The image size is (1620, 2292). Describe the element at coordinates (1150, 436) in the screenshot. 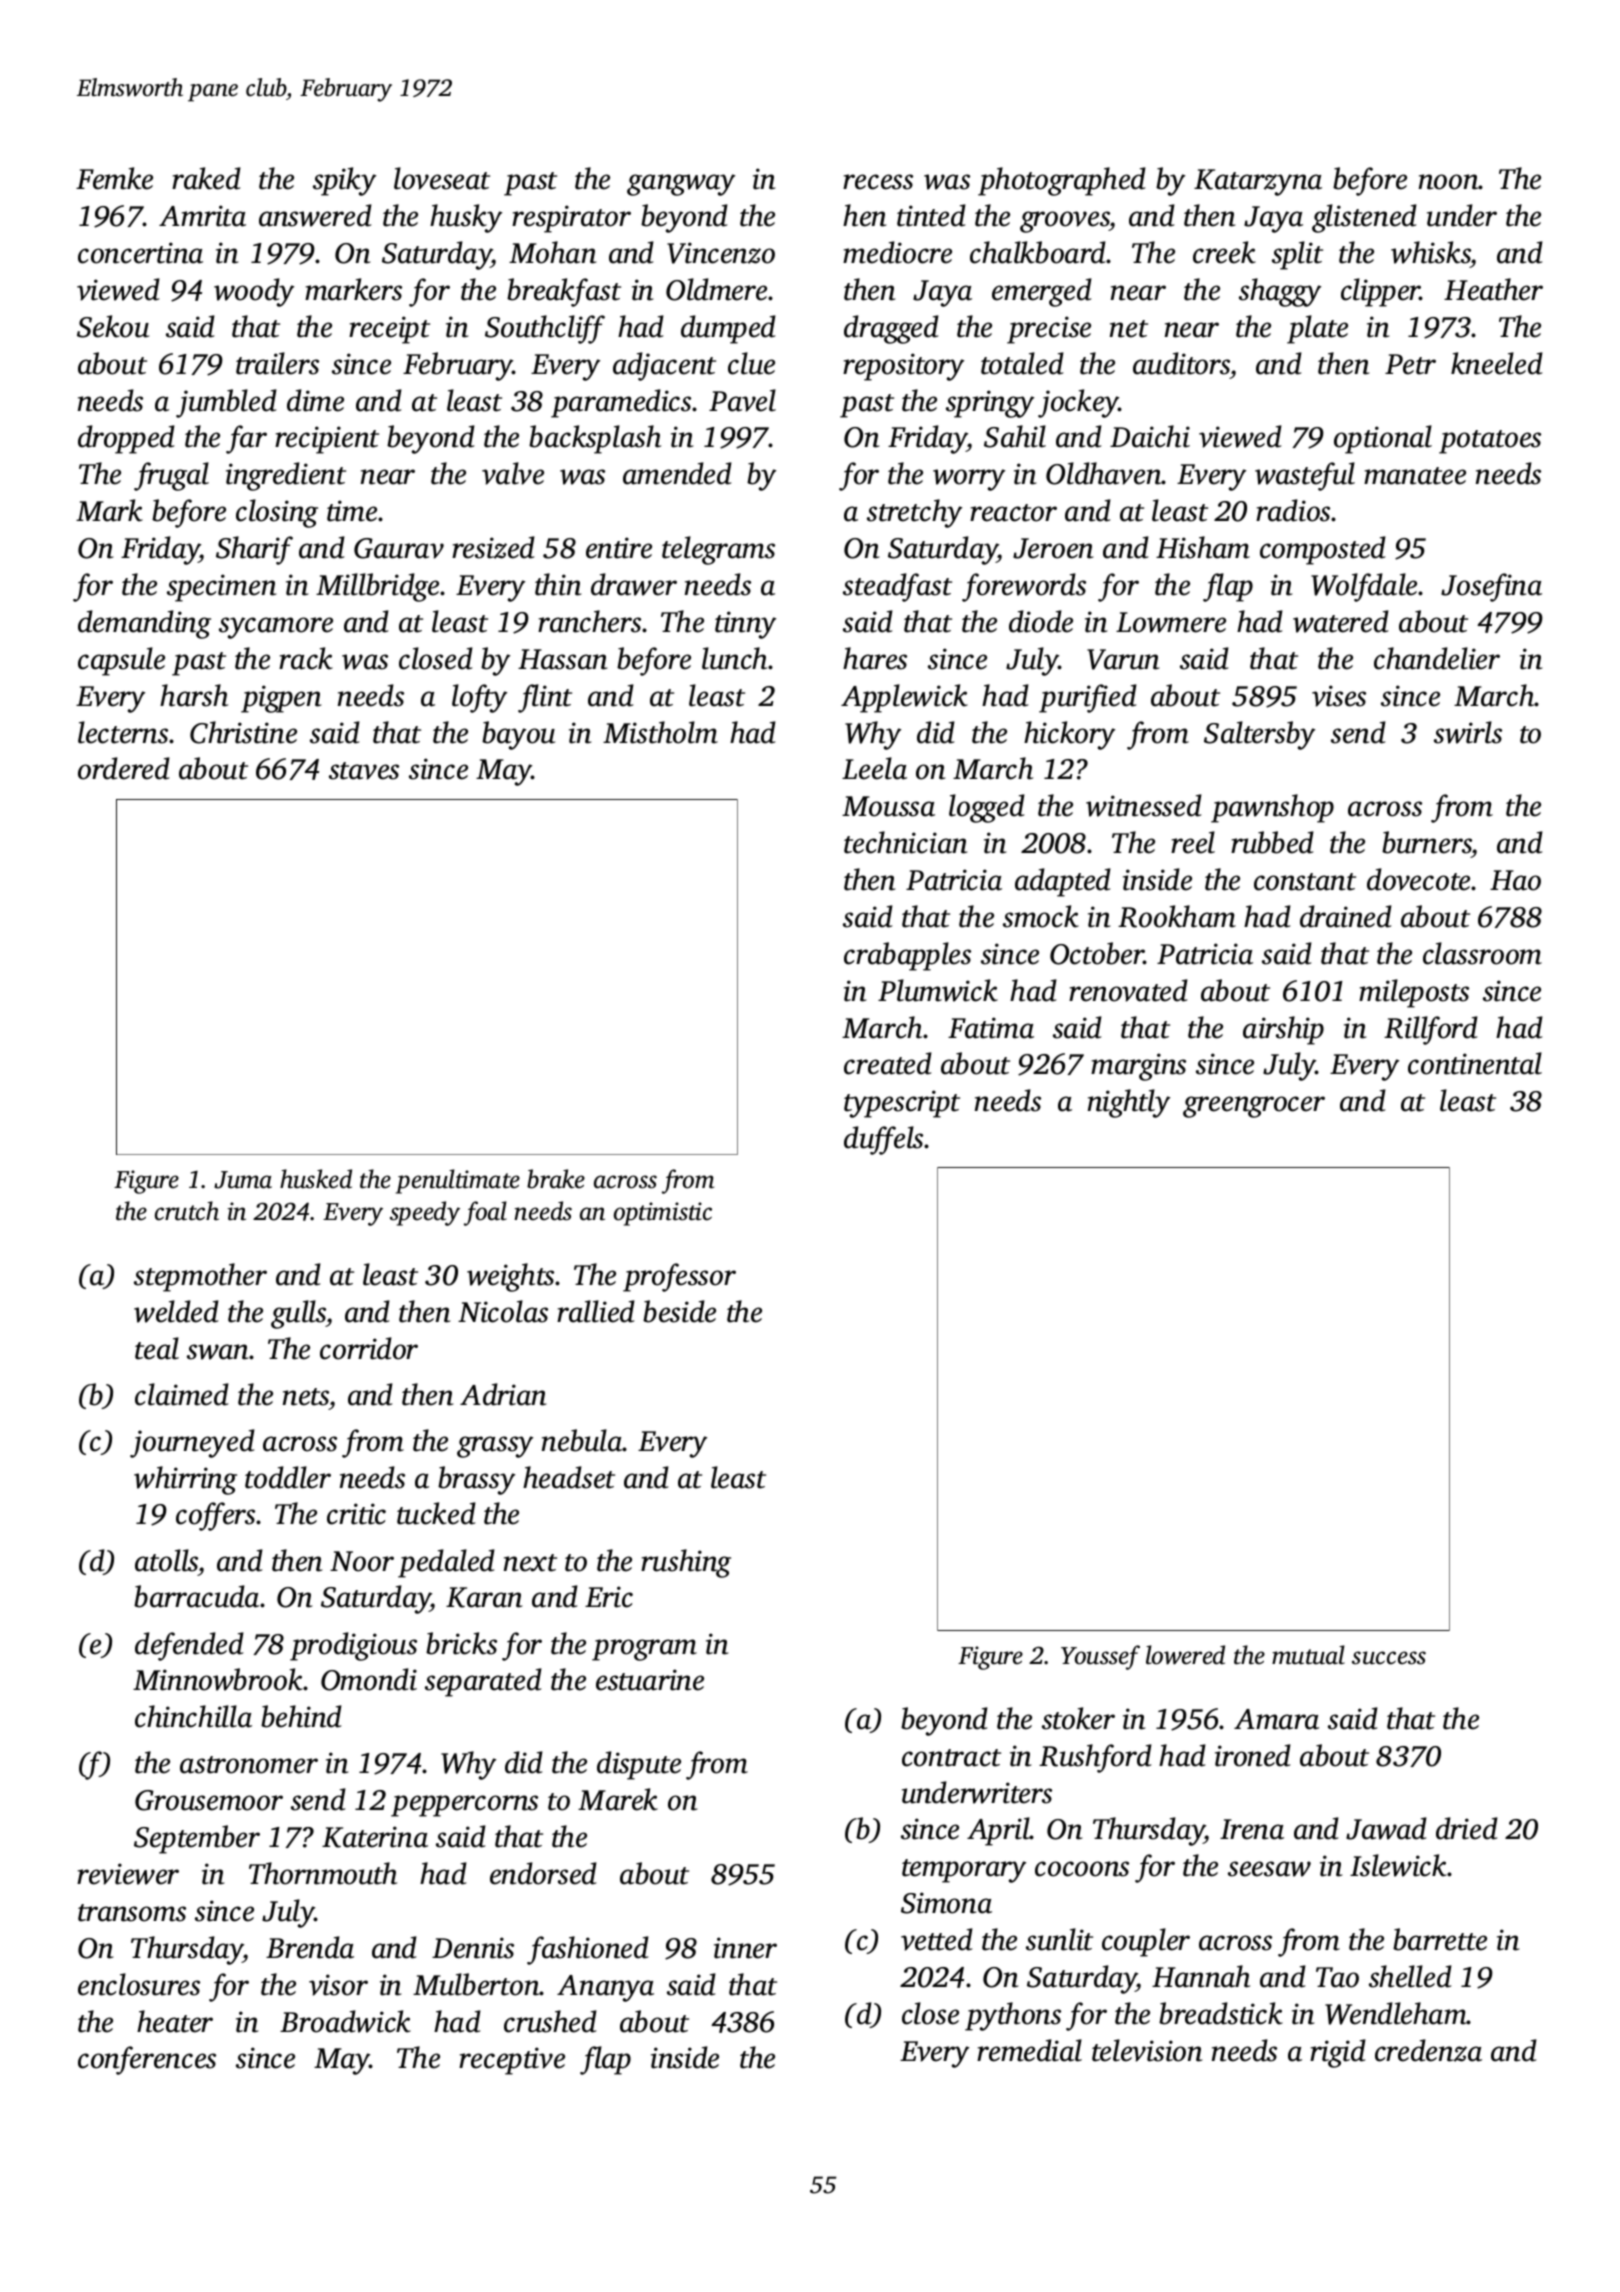

I see `Daichi` at that location.
